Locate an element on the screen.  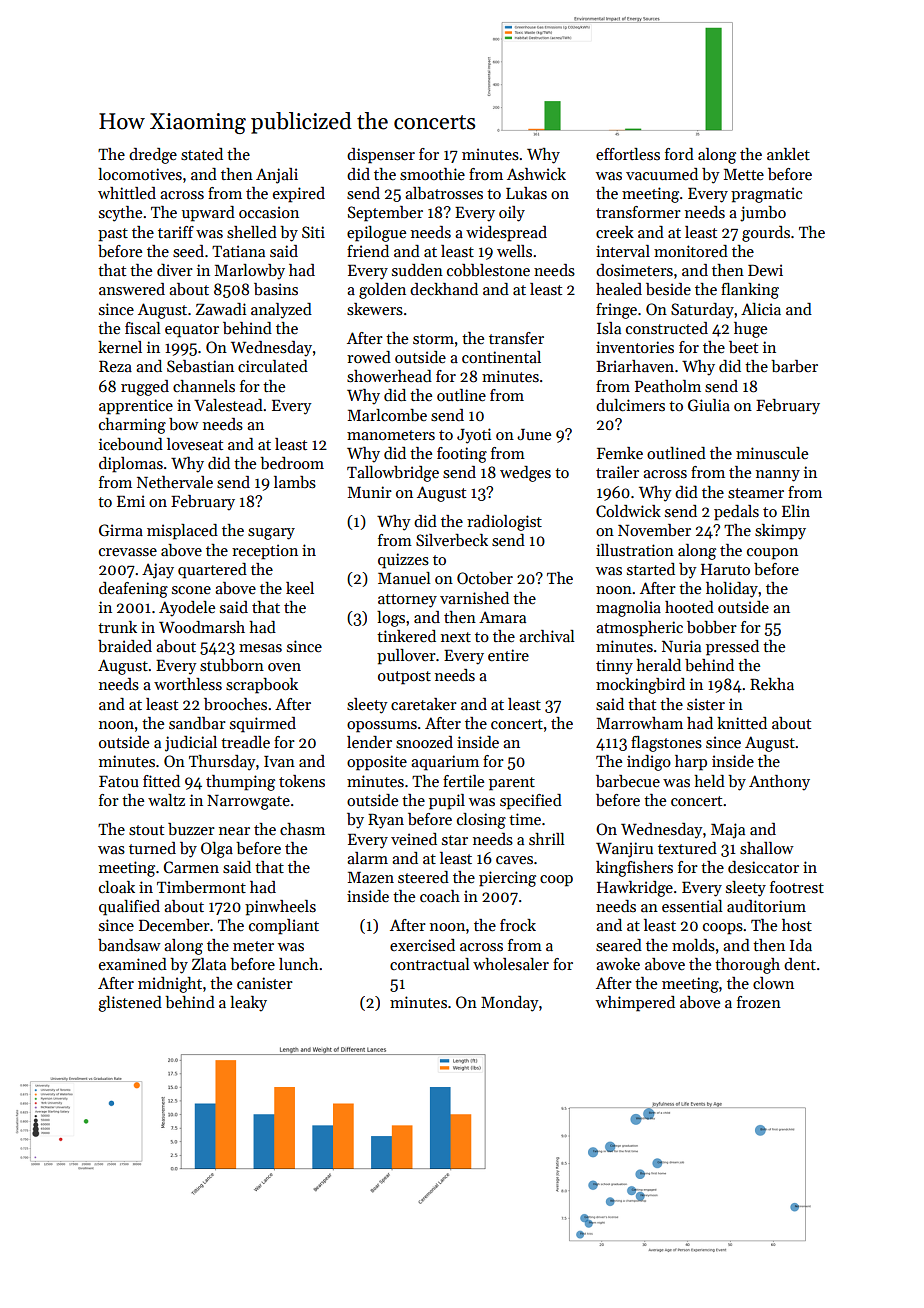
auditorium is located at coordinates (766, 906).
